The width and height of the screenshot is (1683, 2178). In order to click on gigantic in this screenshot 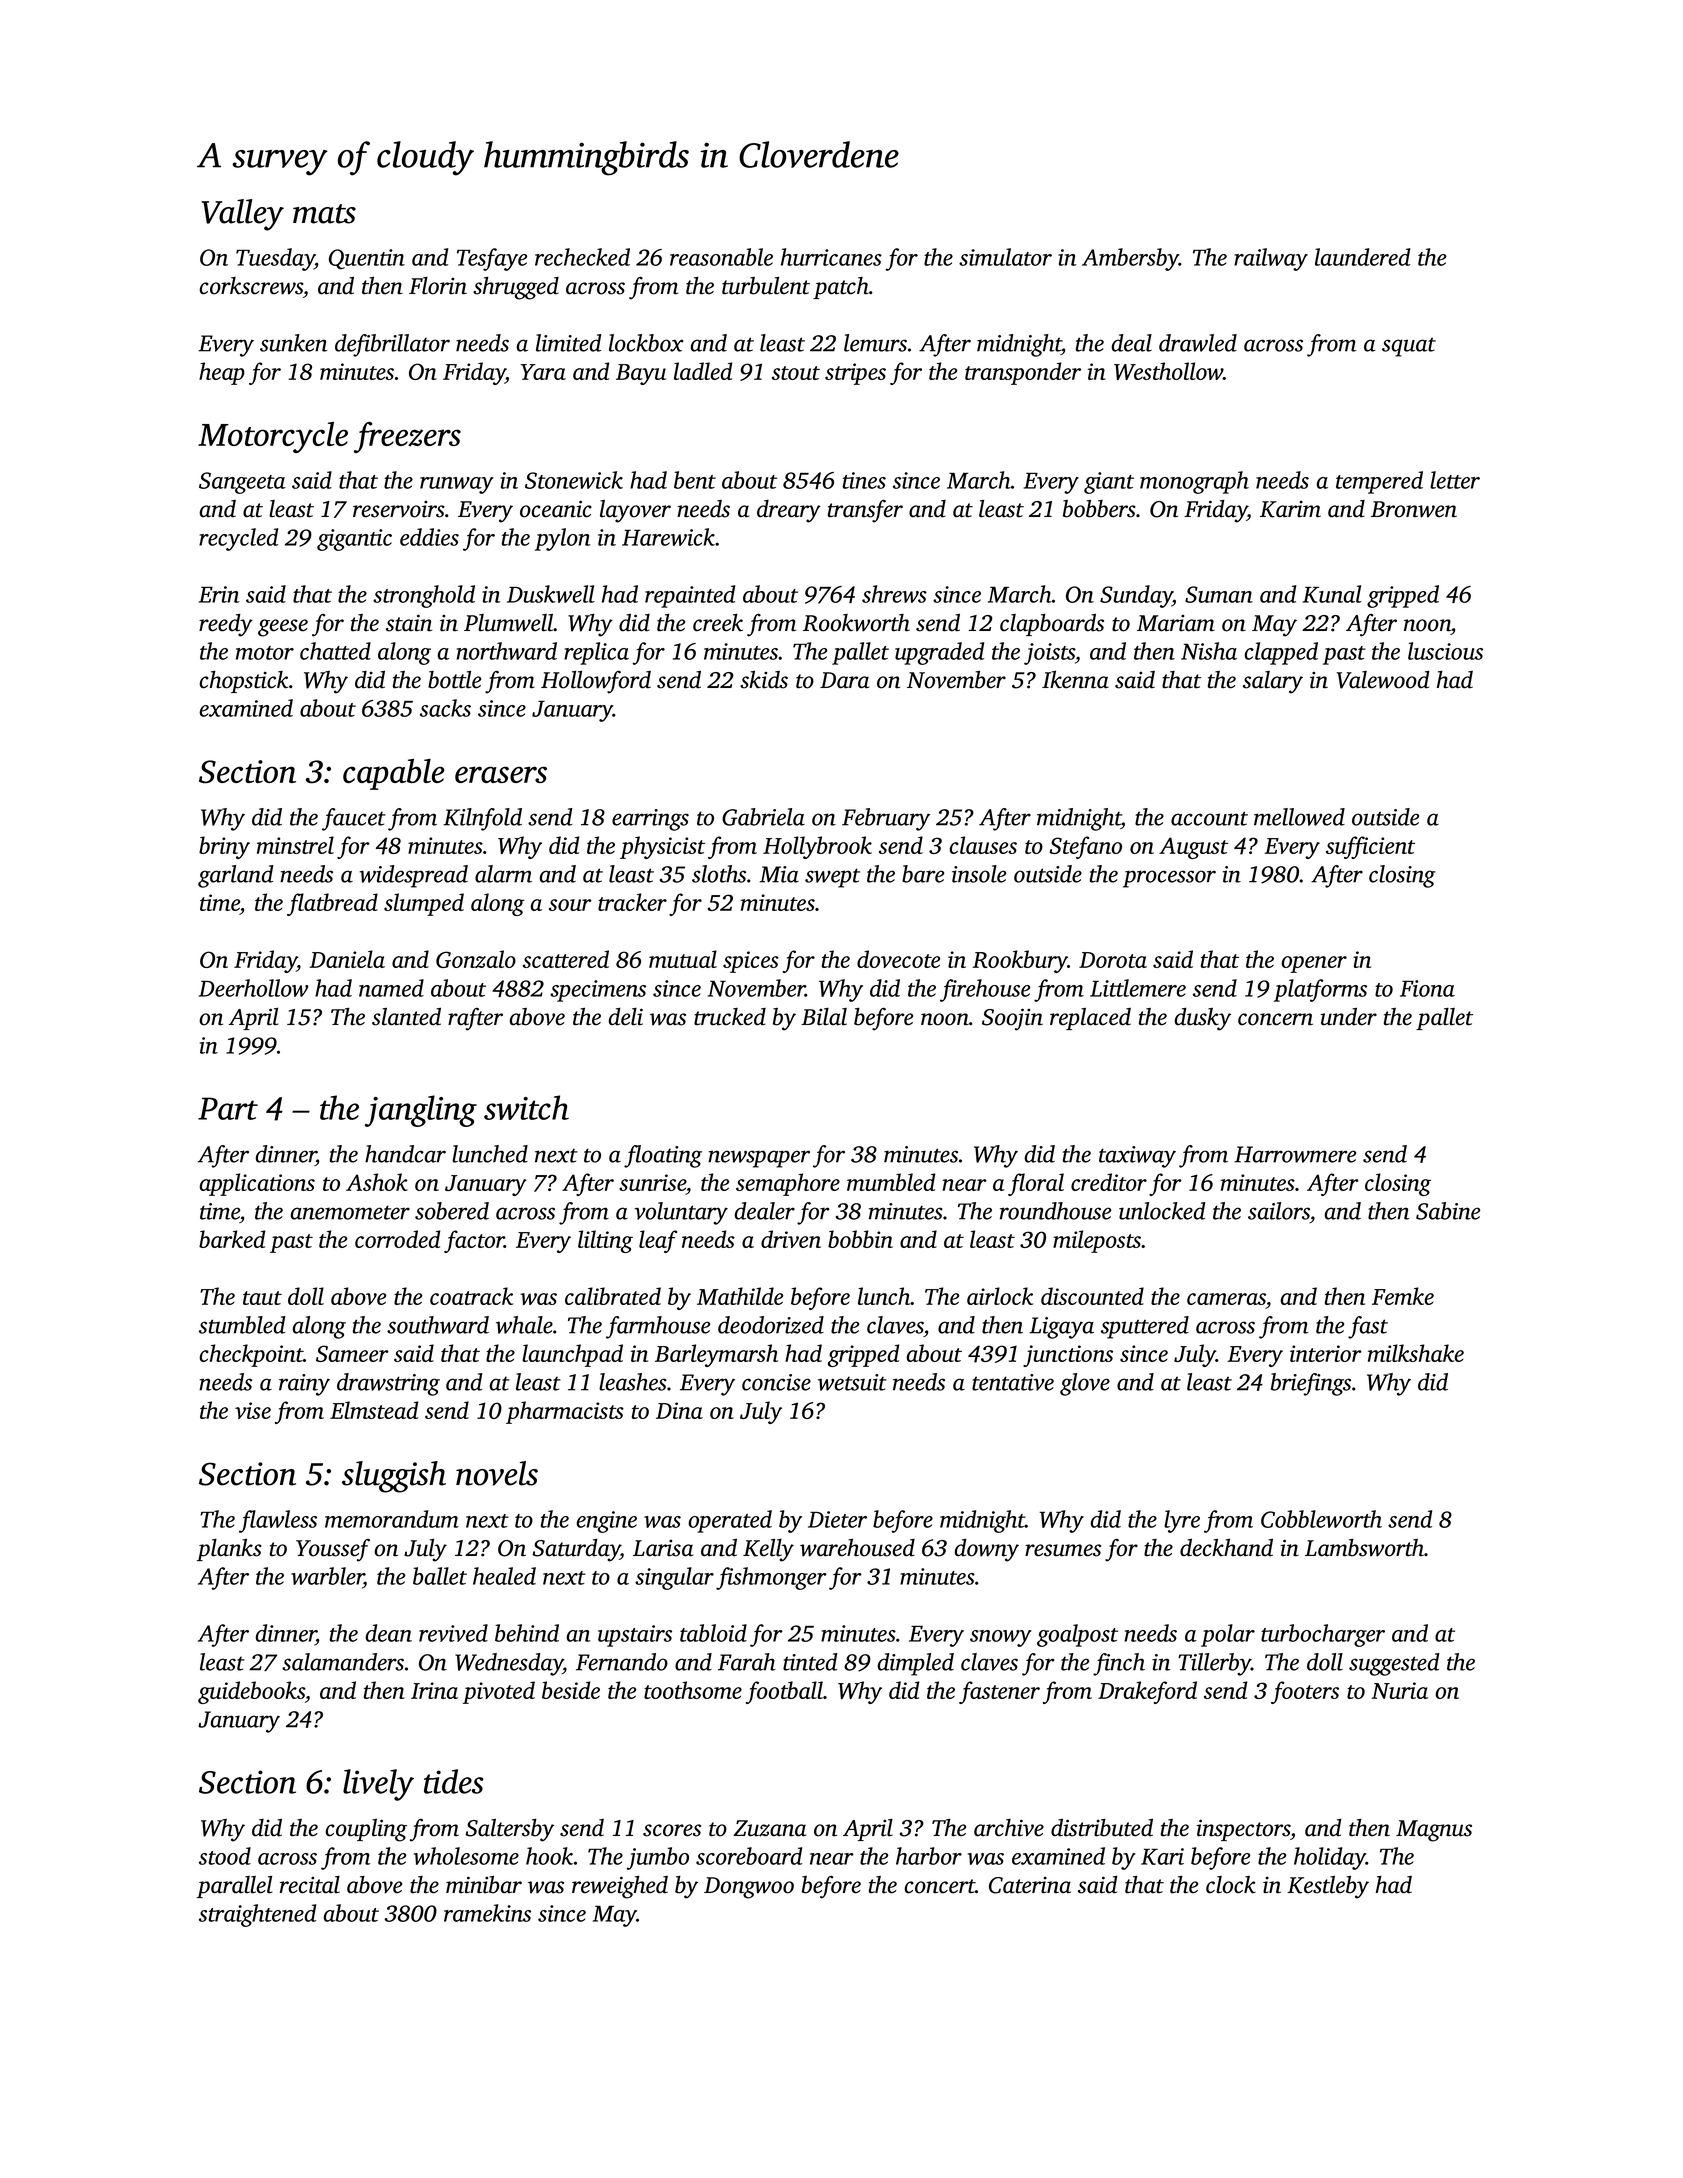, I will do `click(354, 540)`.
